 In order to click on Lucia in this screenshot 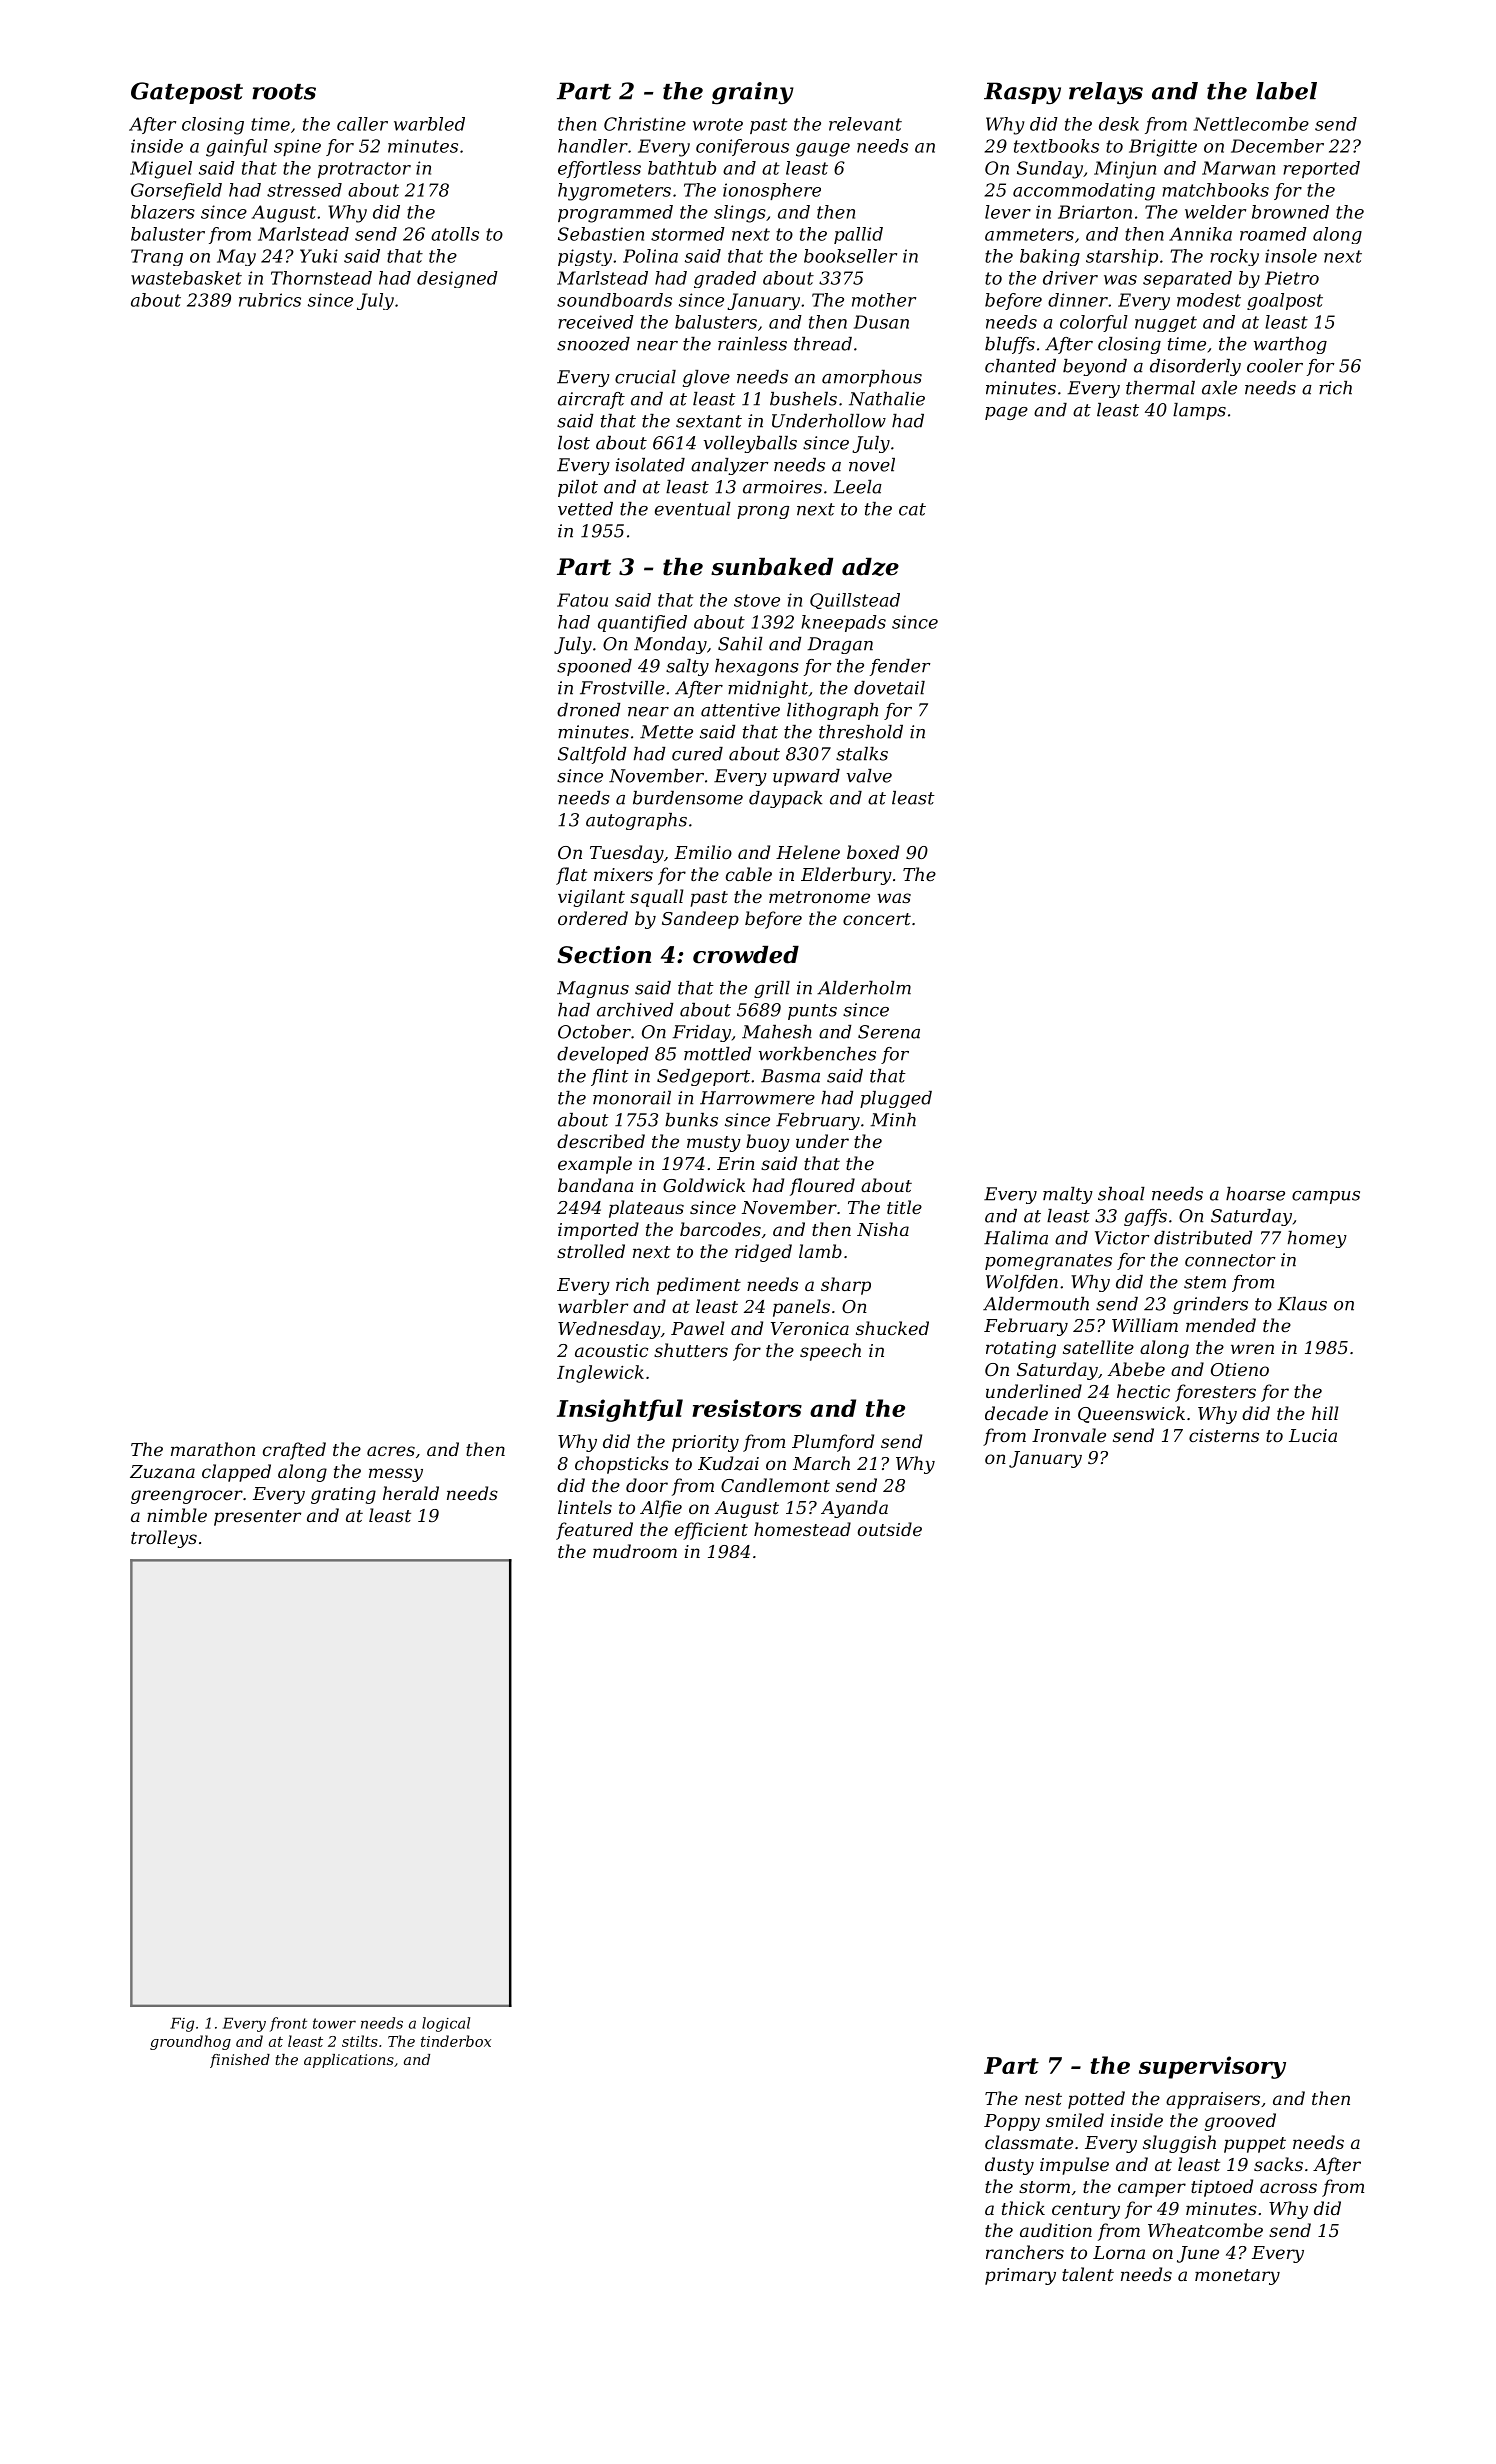, I will do `click(1313, 1435)`.
